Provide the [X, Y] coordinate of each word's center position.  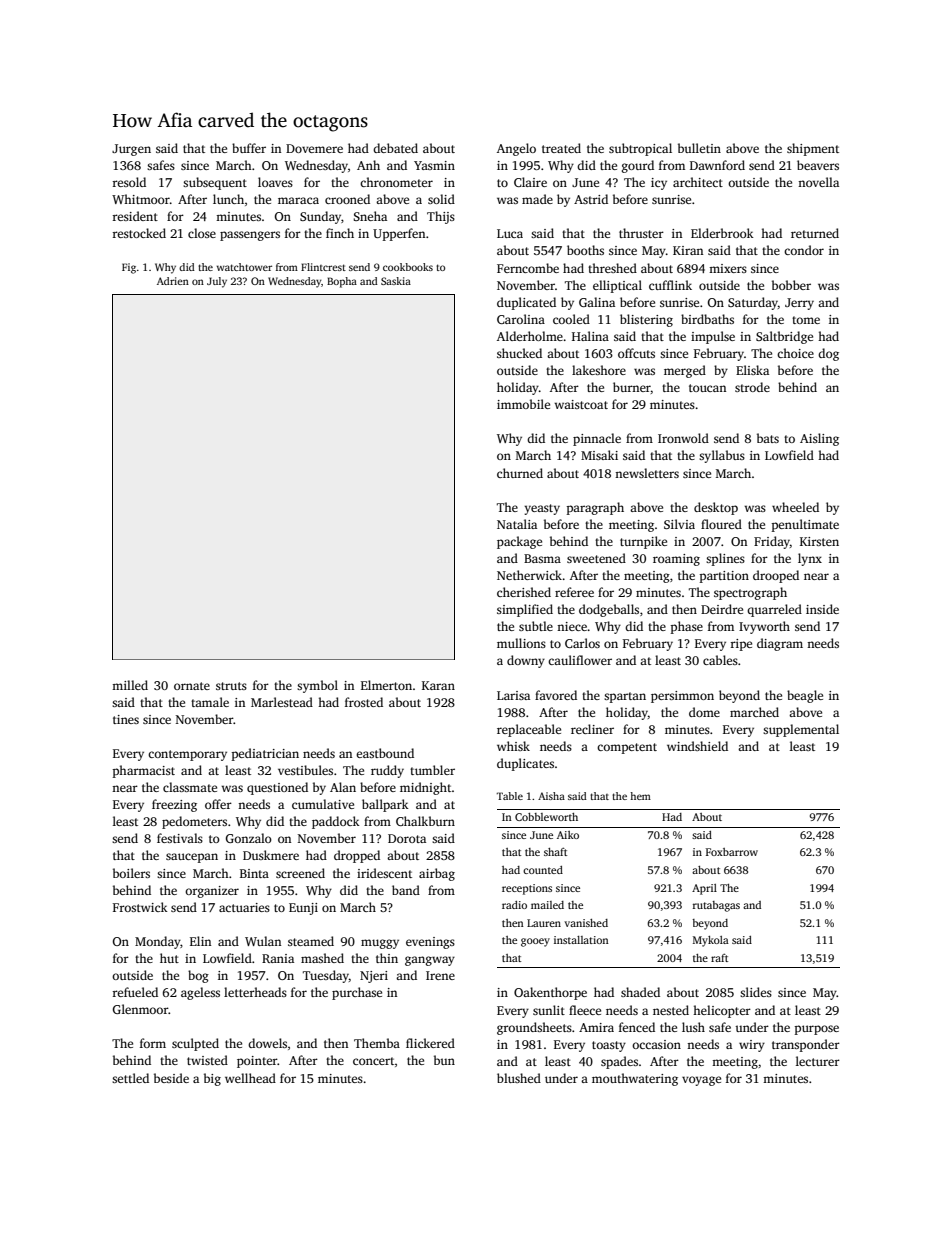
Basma [542, 558]
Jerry [799, 304]
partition [724, 577]
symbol [317, 686]
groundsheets [534, 1028]
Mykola [711, 941]
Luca [510, 233]
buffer [249, 148]
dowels [267, 1043]
